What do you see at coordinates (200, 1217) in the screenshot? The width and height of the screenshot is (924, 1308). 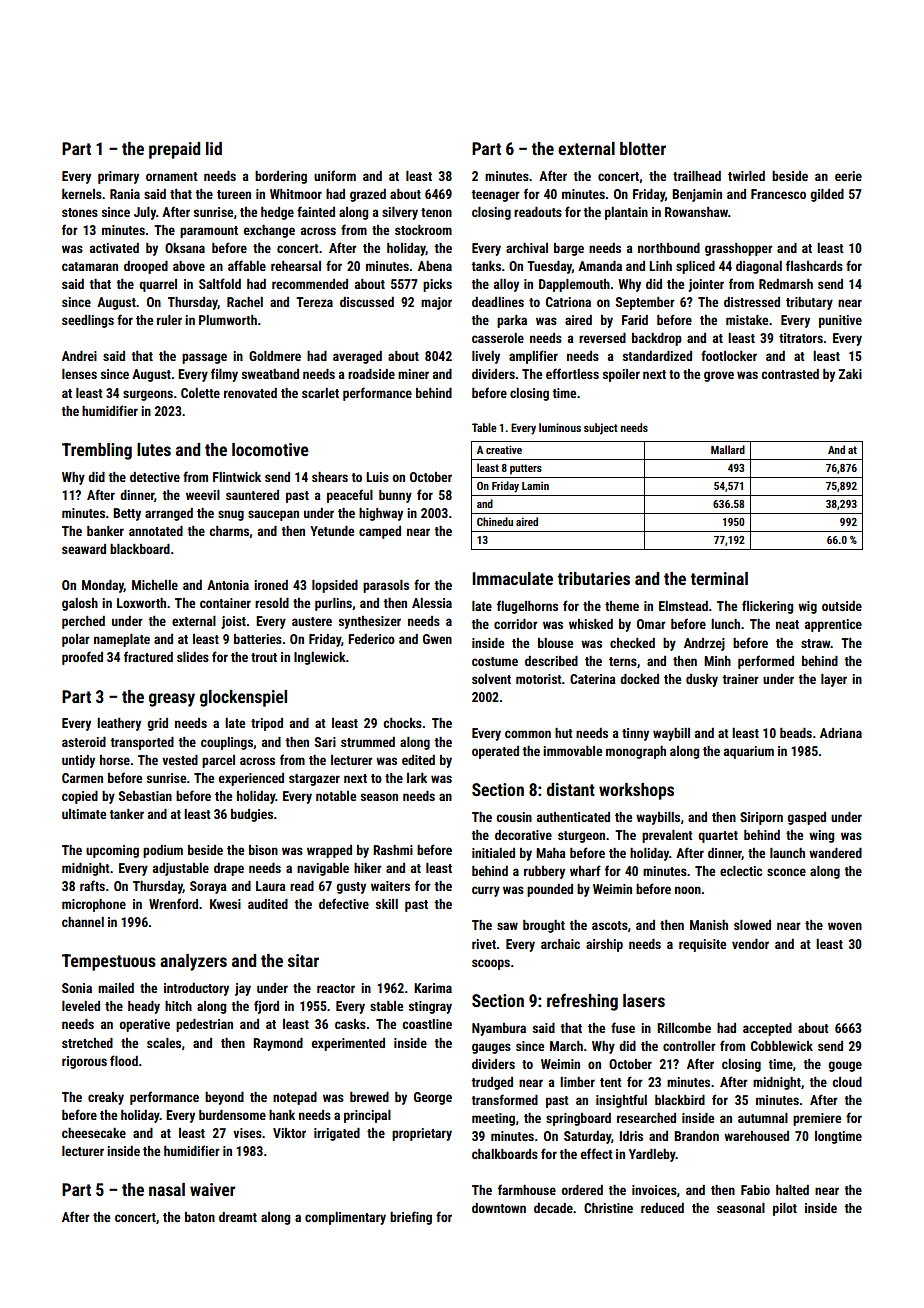 I see `baton` at bounding box center [200, 1217].
